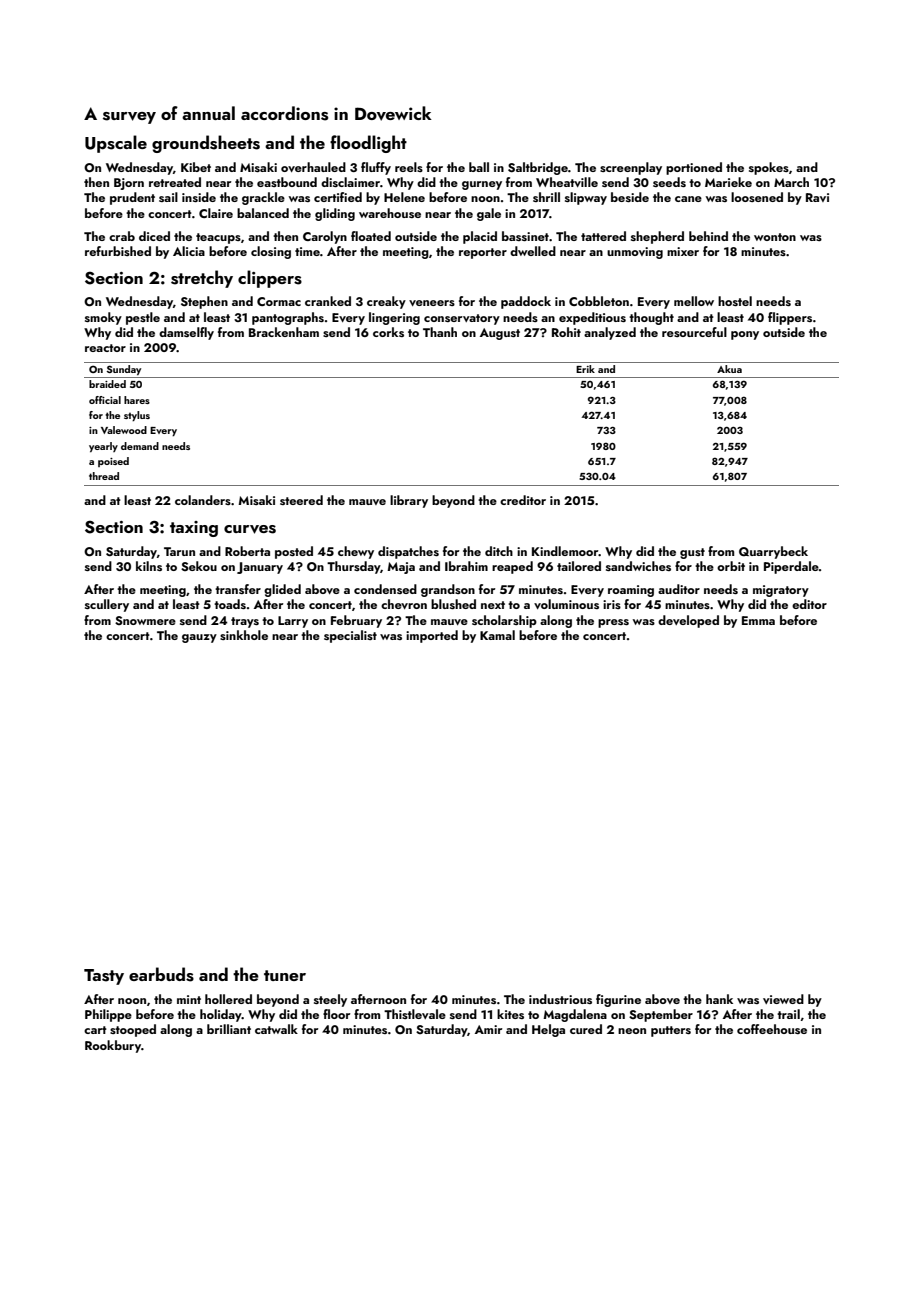 The image size is (924, 1308). Describe the element at coordinates (116, 144) in the screenshot. I see `Upscale` at that location.
